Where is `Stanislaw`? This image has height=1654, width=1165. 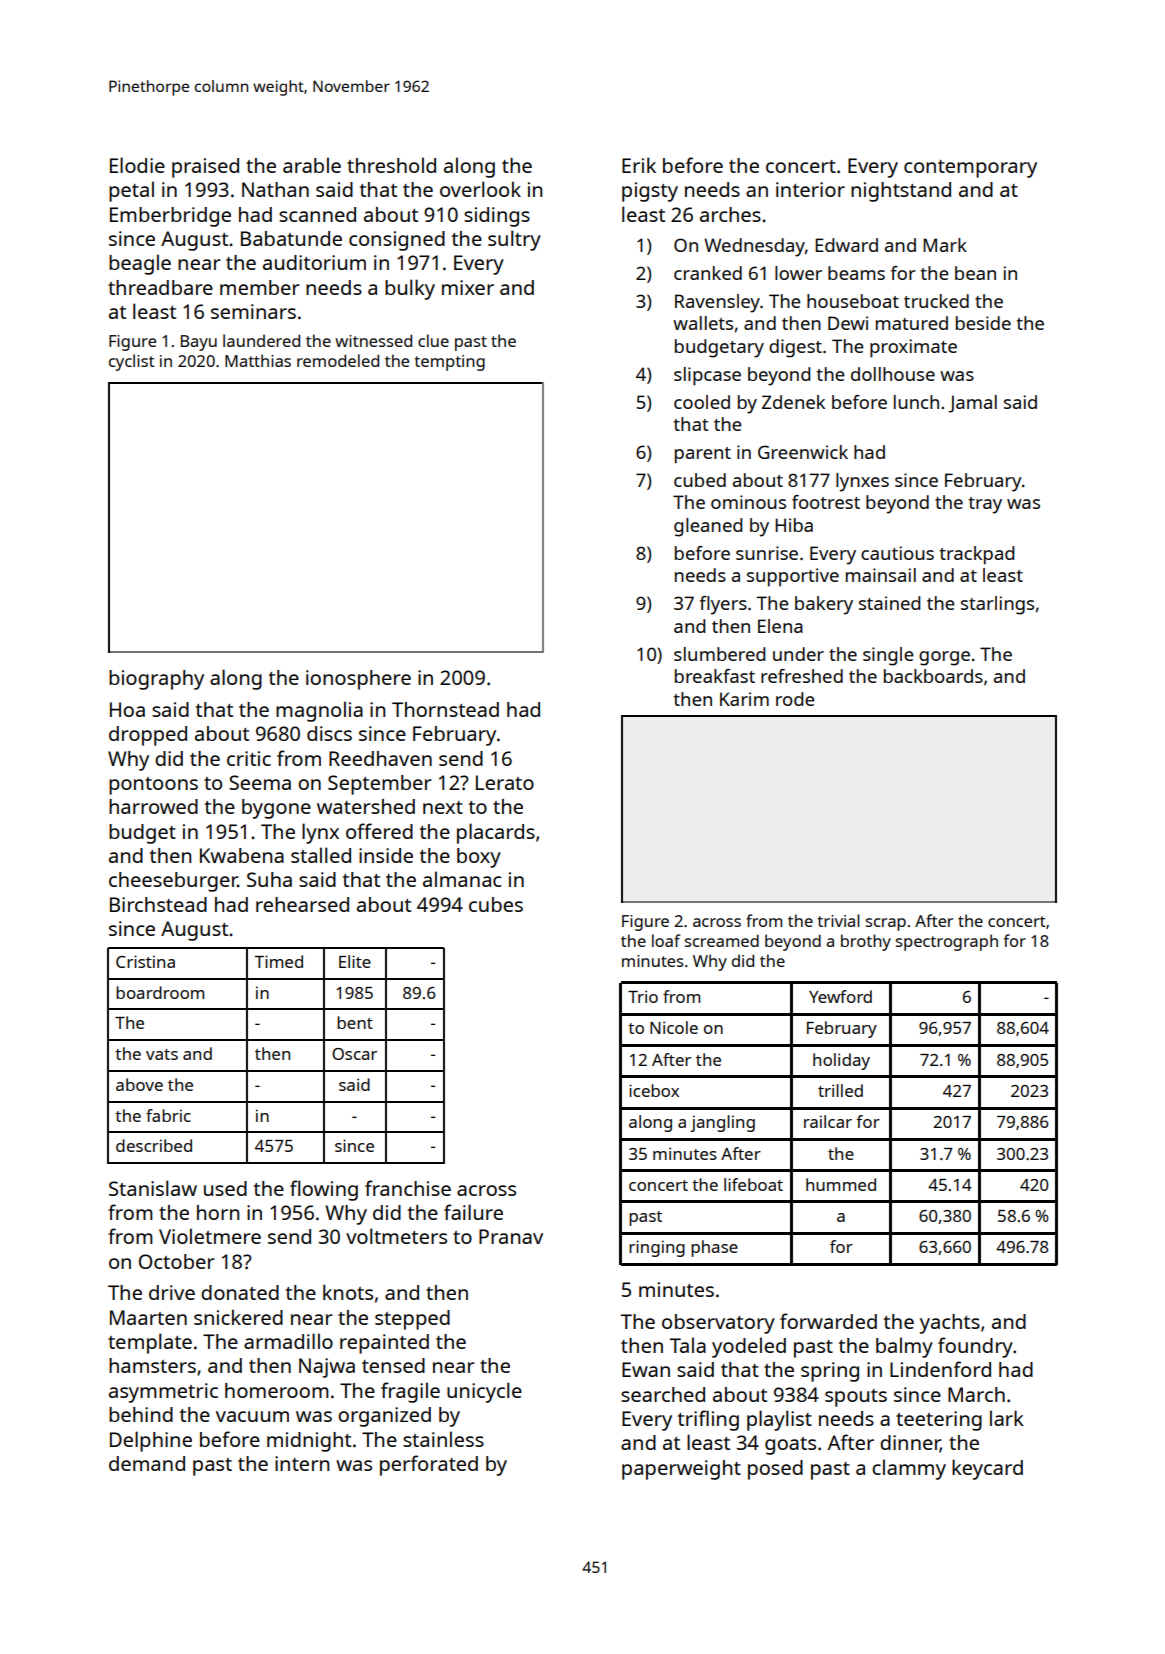
Stanislaw is located at coordinates (153, 1188).
